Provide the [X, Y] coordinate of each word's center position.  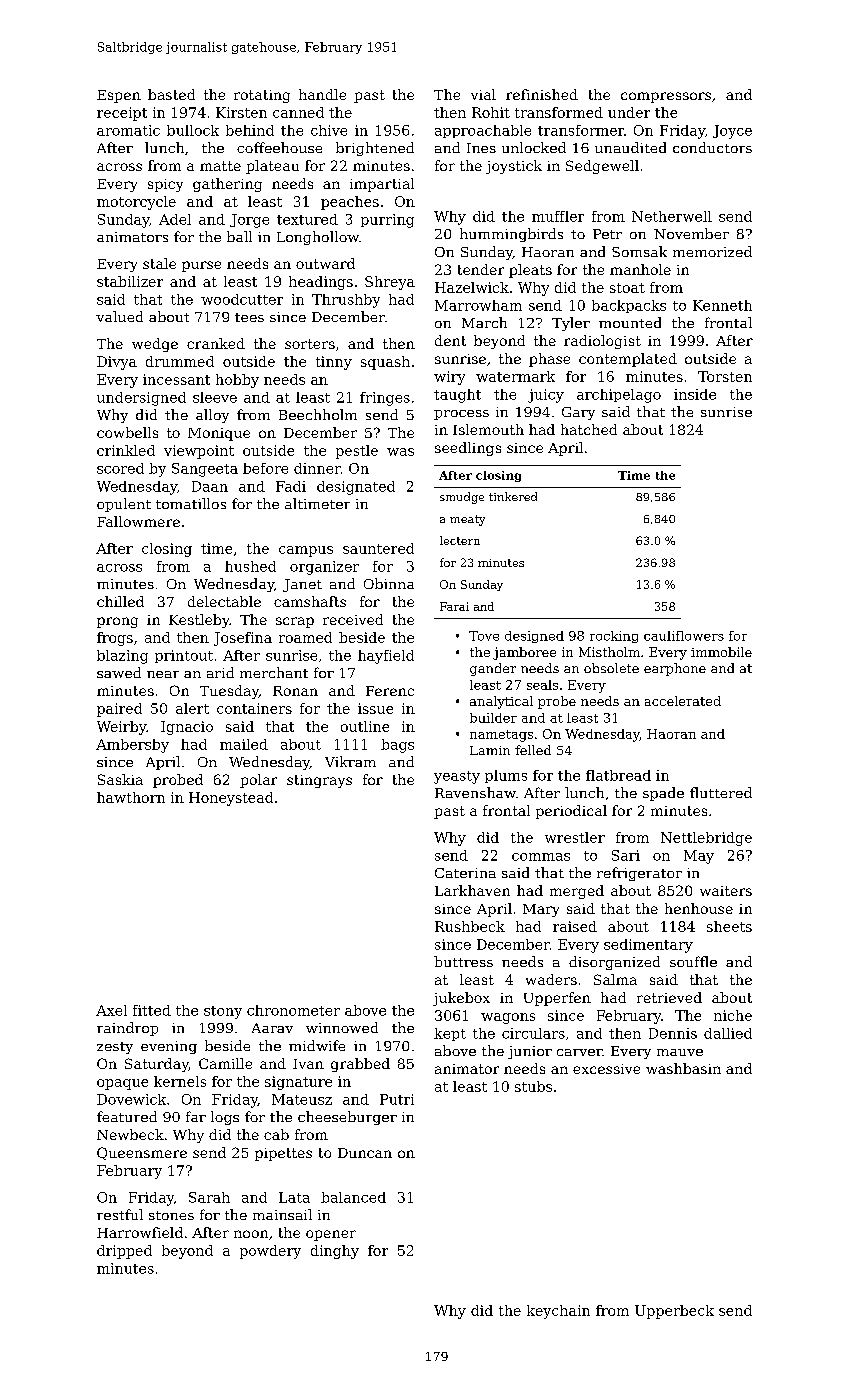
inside [695, 394]
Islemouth [488, 429]
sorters [310, 344]
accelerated [683, 701]
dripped [124, 1252]
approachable [483, 131]
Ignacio [187, 728]
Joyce [732, 132]
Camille [225, 1063]
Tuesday [229, 692]
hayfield [386, 657]
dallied [728, 1033]
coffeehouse [279, 147]
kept [450, 1034]
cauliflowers [684, 636]
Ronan [295, 691]
